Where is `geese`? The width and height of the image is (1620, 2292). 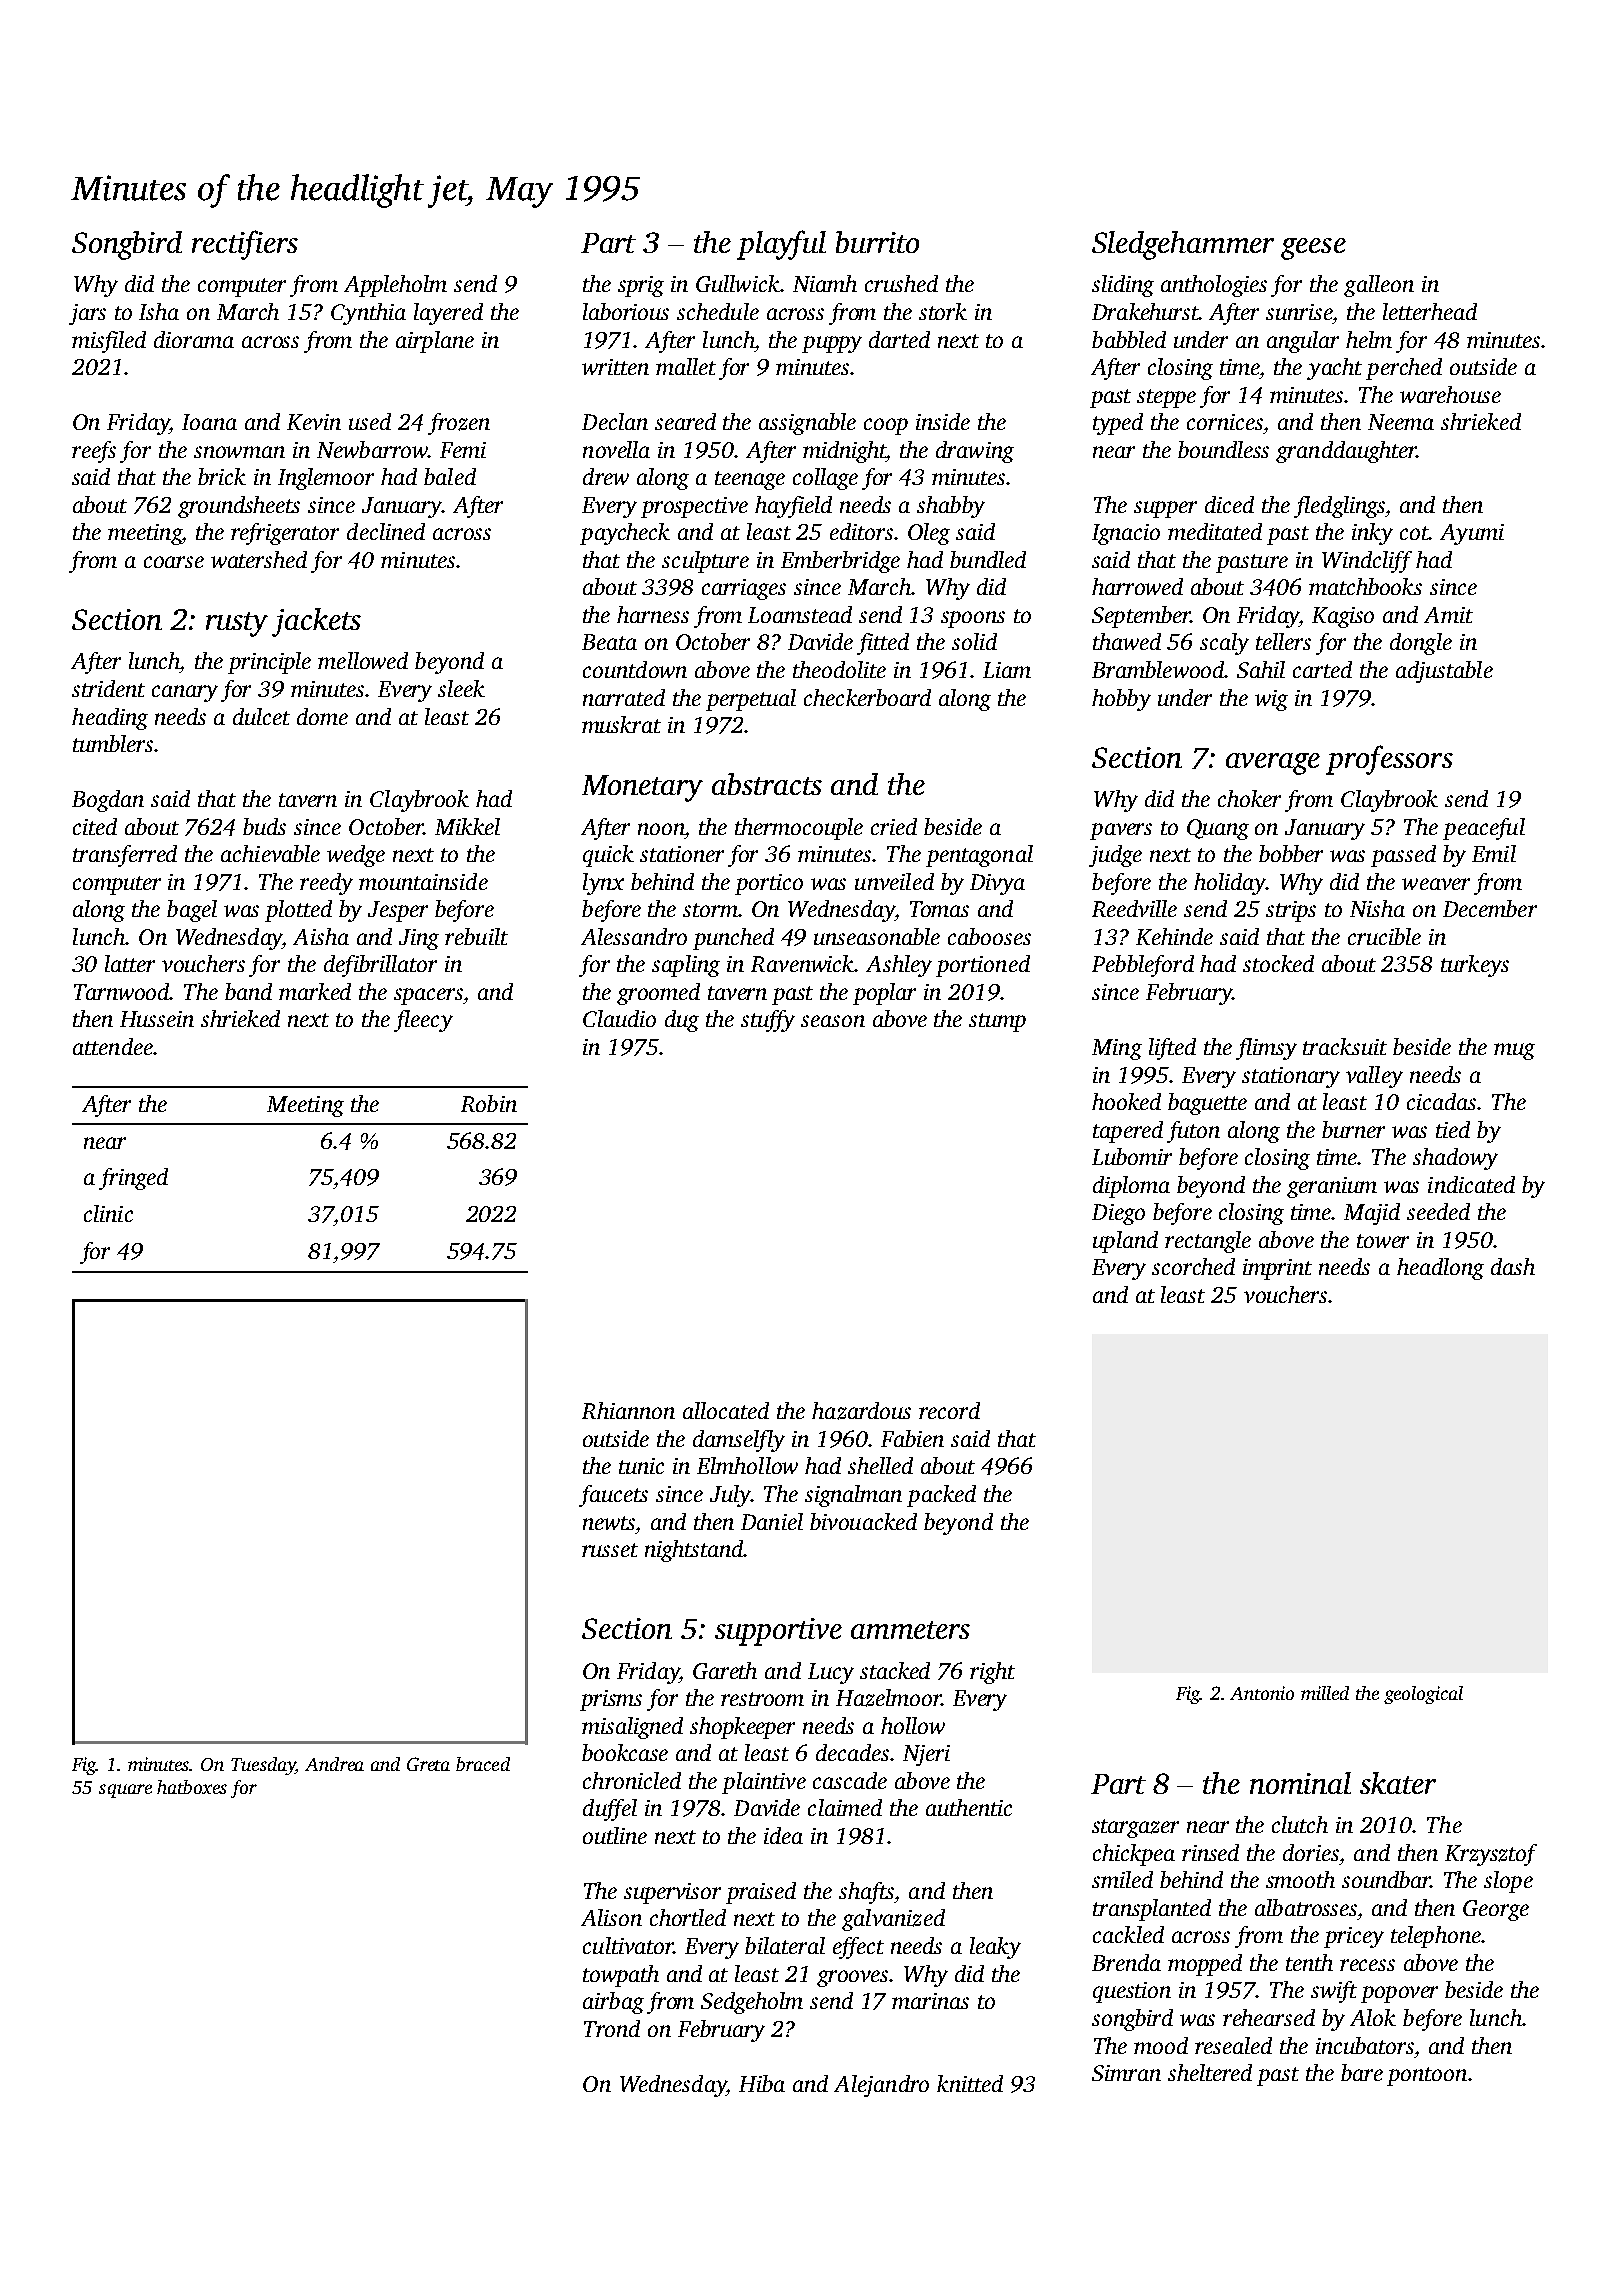
geese is located at coordinates (1313, 249).
